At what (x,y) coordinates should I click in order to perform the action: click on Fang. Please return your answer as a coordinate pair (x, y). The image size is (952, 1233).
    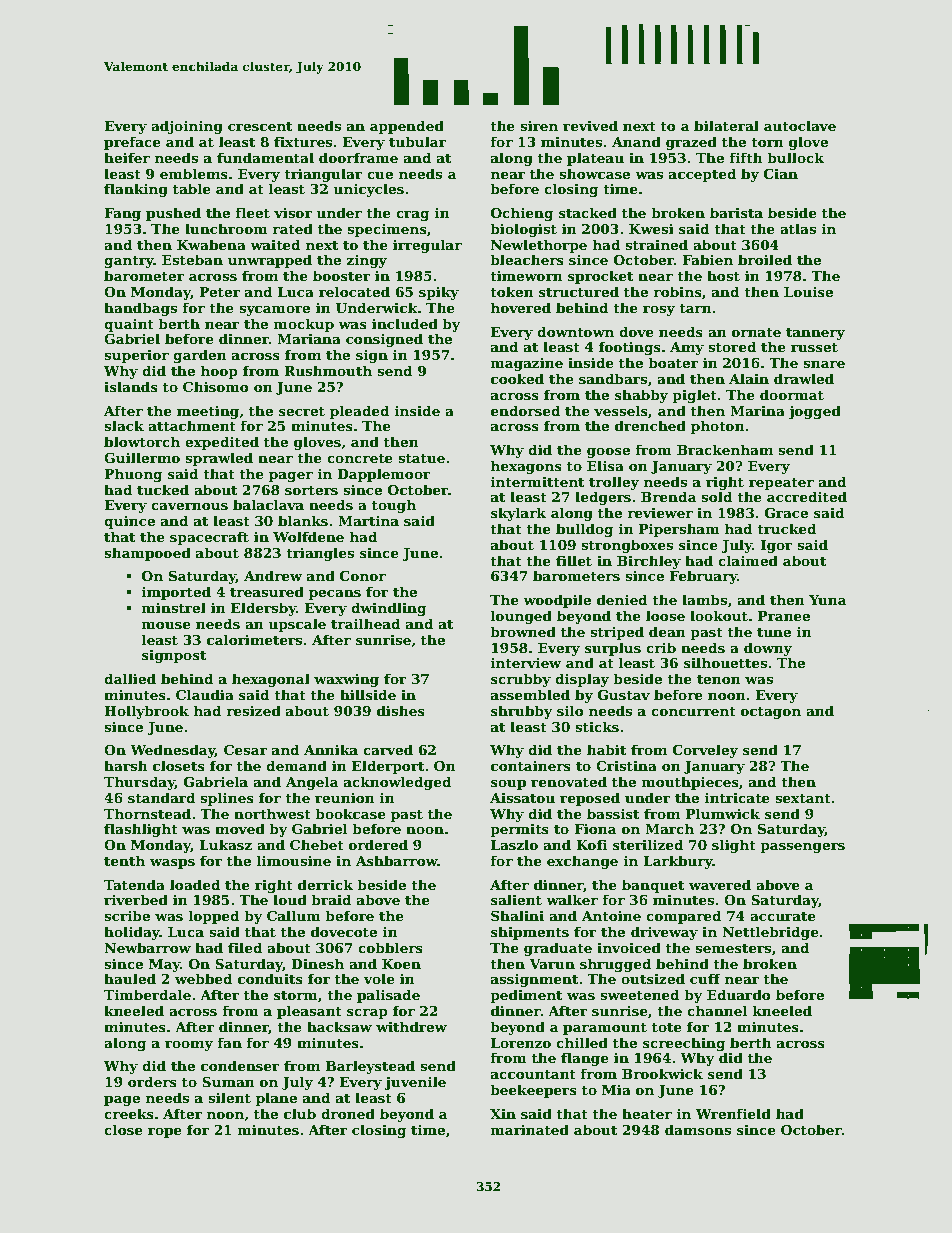
    Looking at the image, I should click on (122, 214).
